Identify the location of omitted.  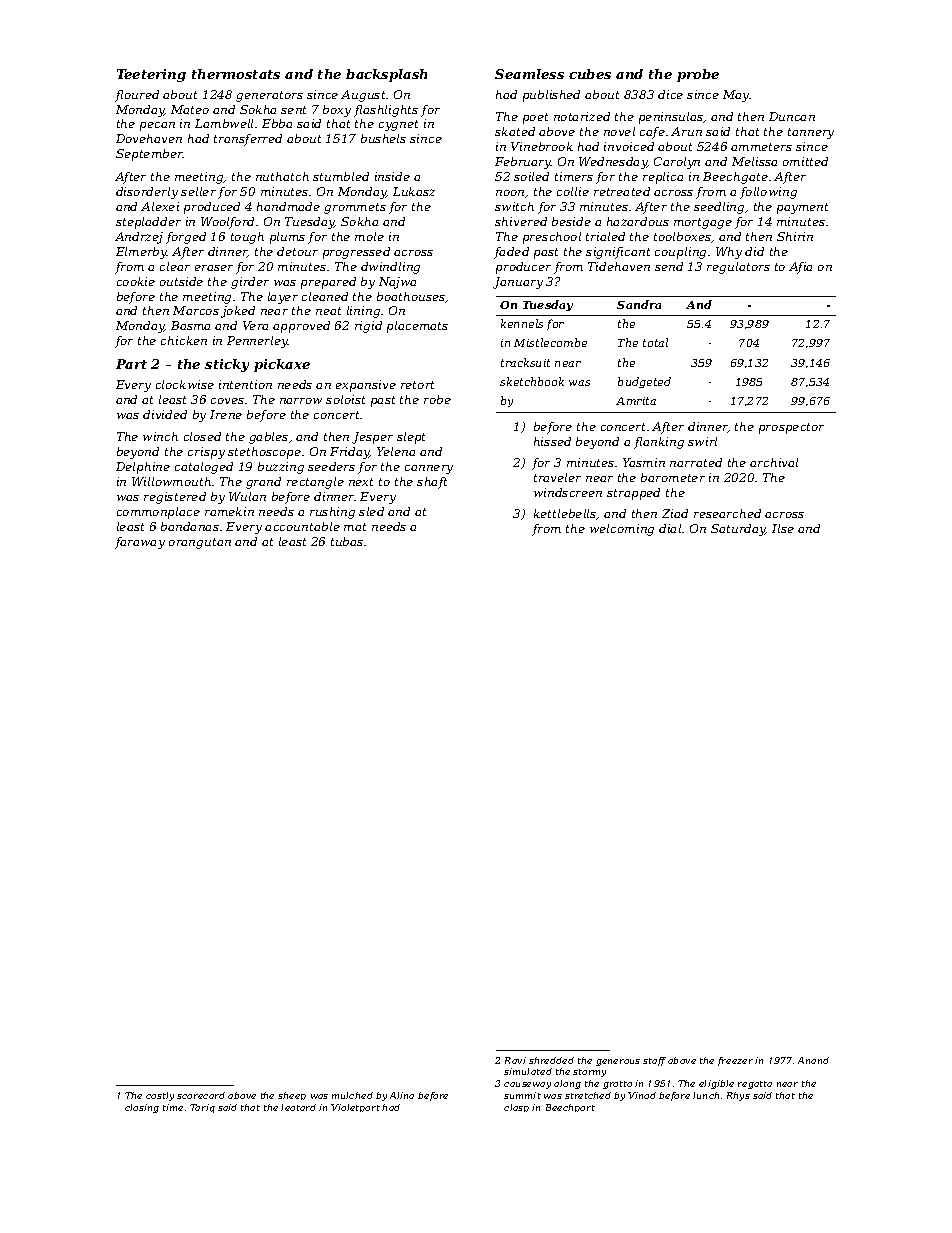
(805, 161).
